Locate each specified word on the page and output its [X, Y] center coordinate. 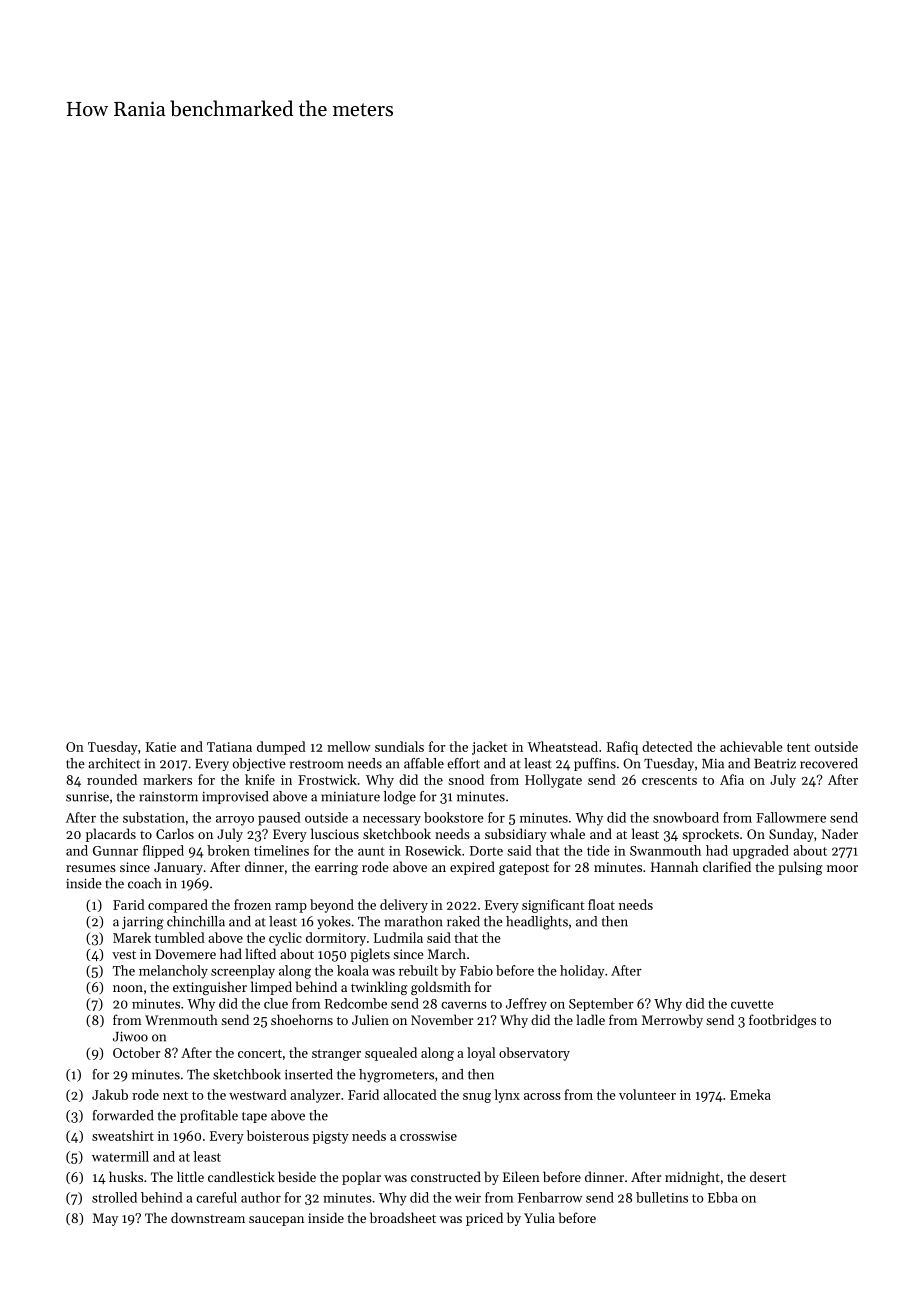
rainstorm [168, 797]
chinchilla [196, 921]
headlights [537, 923]
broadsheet [403, 1217]
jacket [489, 748]
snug [477, 1098]
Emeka [750, 1094]
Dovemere [185, 954]
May [105, 1219]
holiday [582, 972]
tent [798, 747]
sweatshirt [123, 1135]
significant [553, 906]
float [601, 904]
